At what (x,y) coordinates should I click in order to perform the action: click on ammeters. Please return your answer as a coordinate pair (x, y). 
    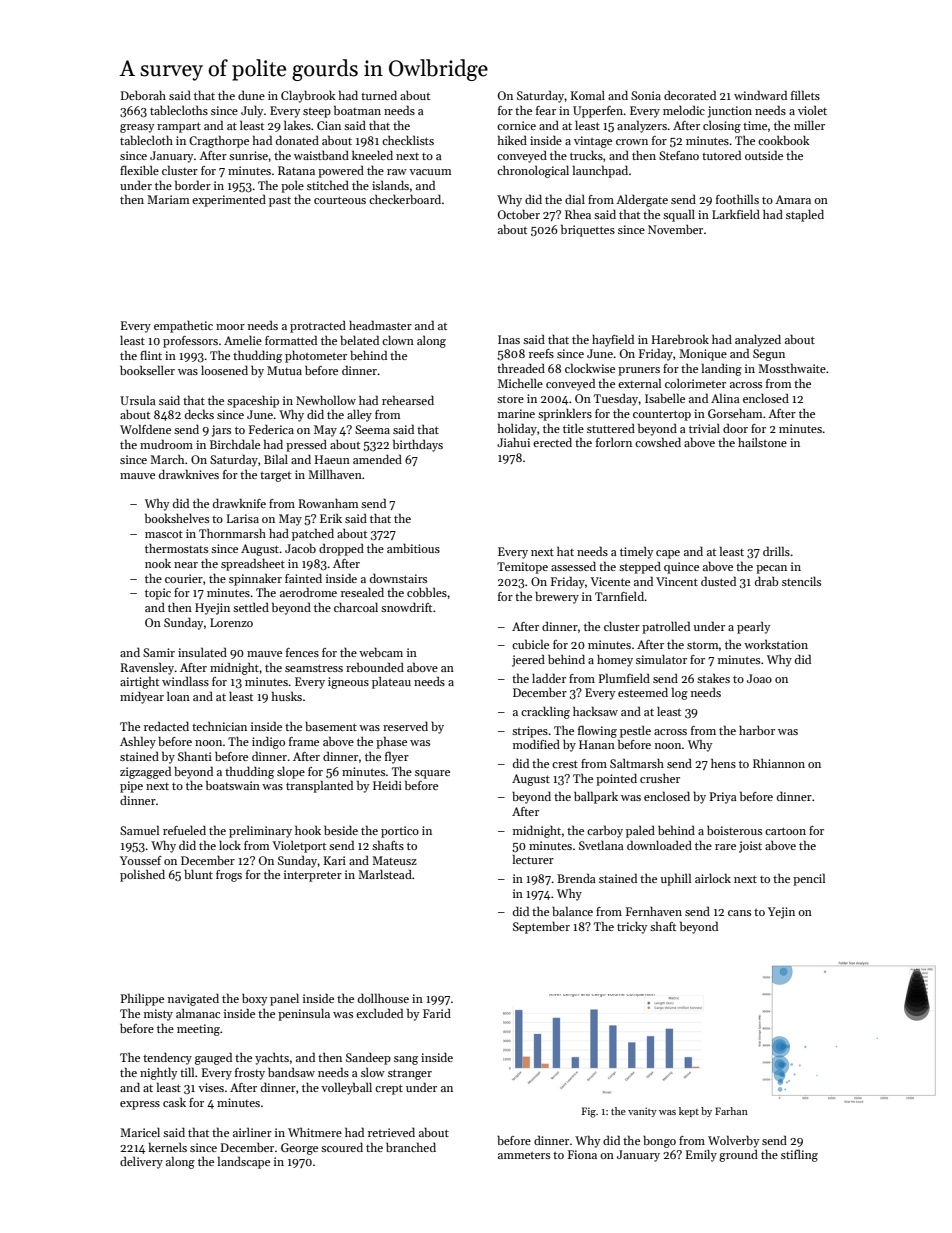
    Looking at the image, I should click on (524, 1155).
